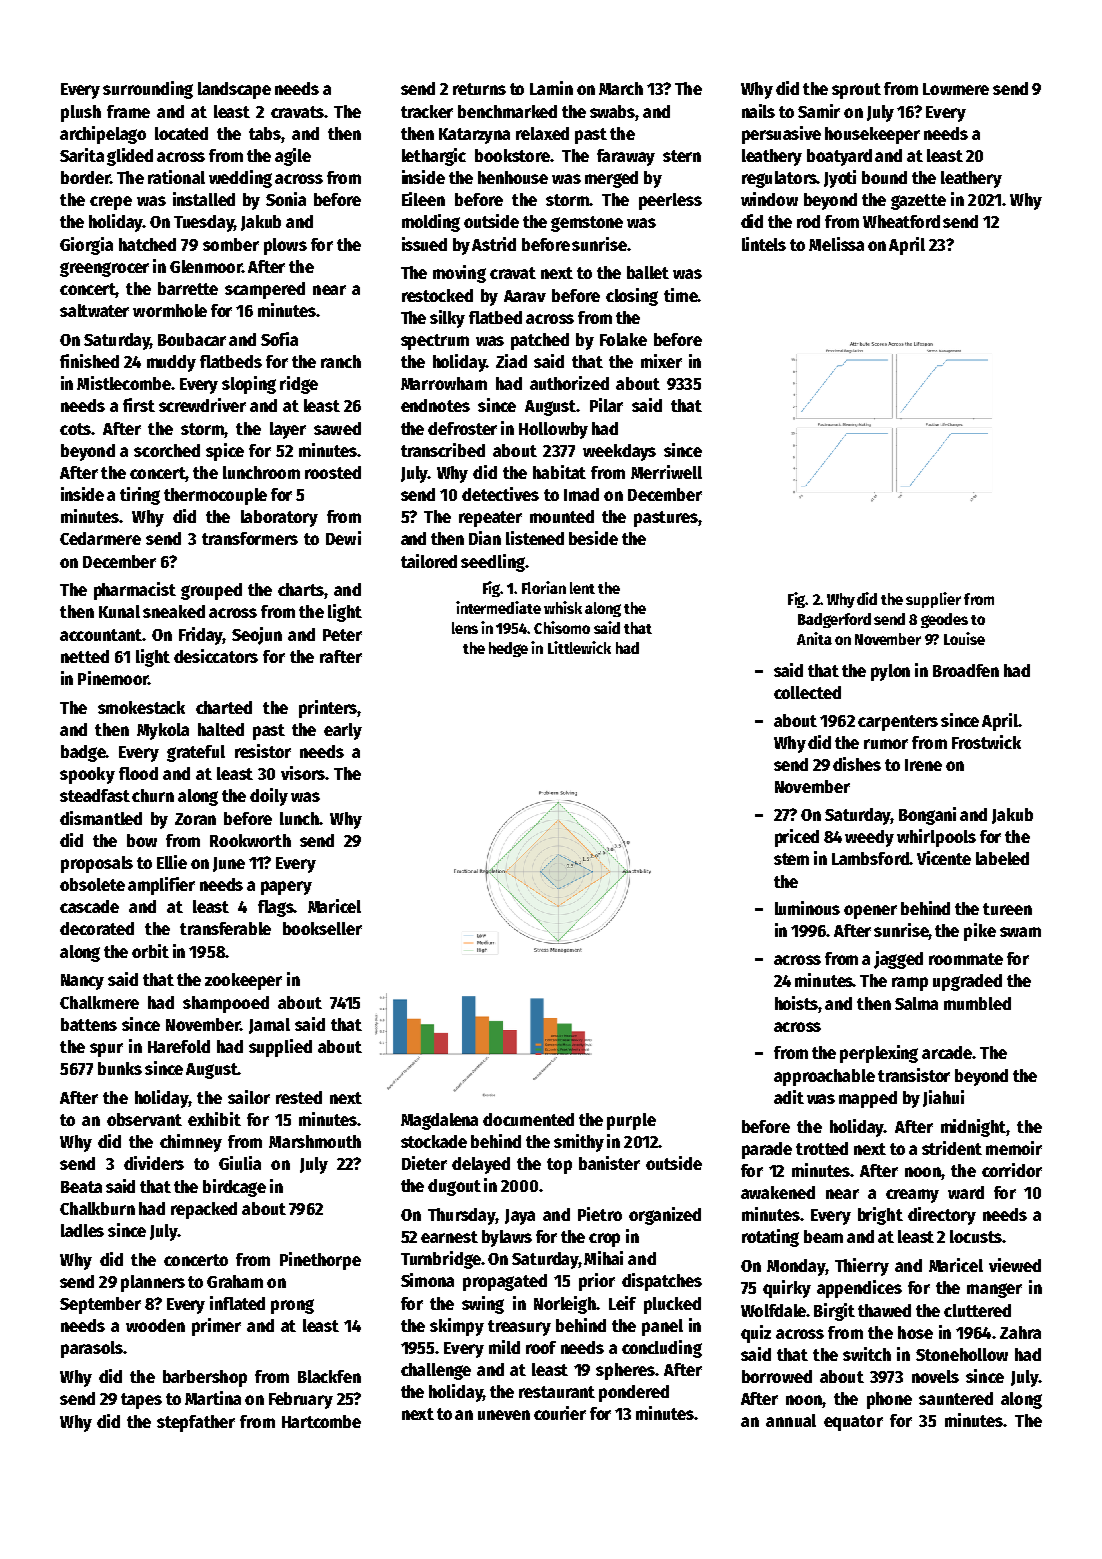 The image size is (1102, 1559). I want to click on scampered, so click(265, 290).
